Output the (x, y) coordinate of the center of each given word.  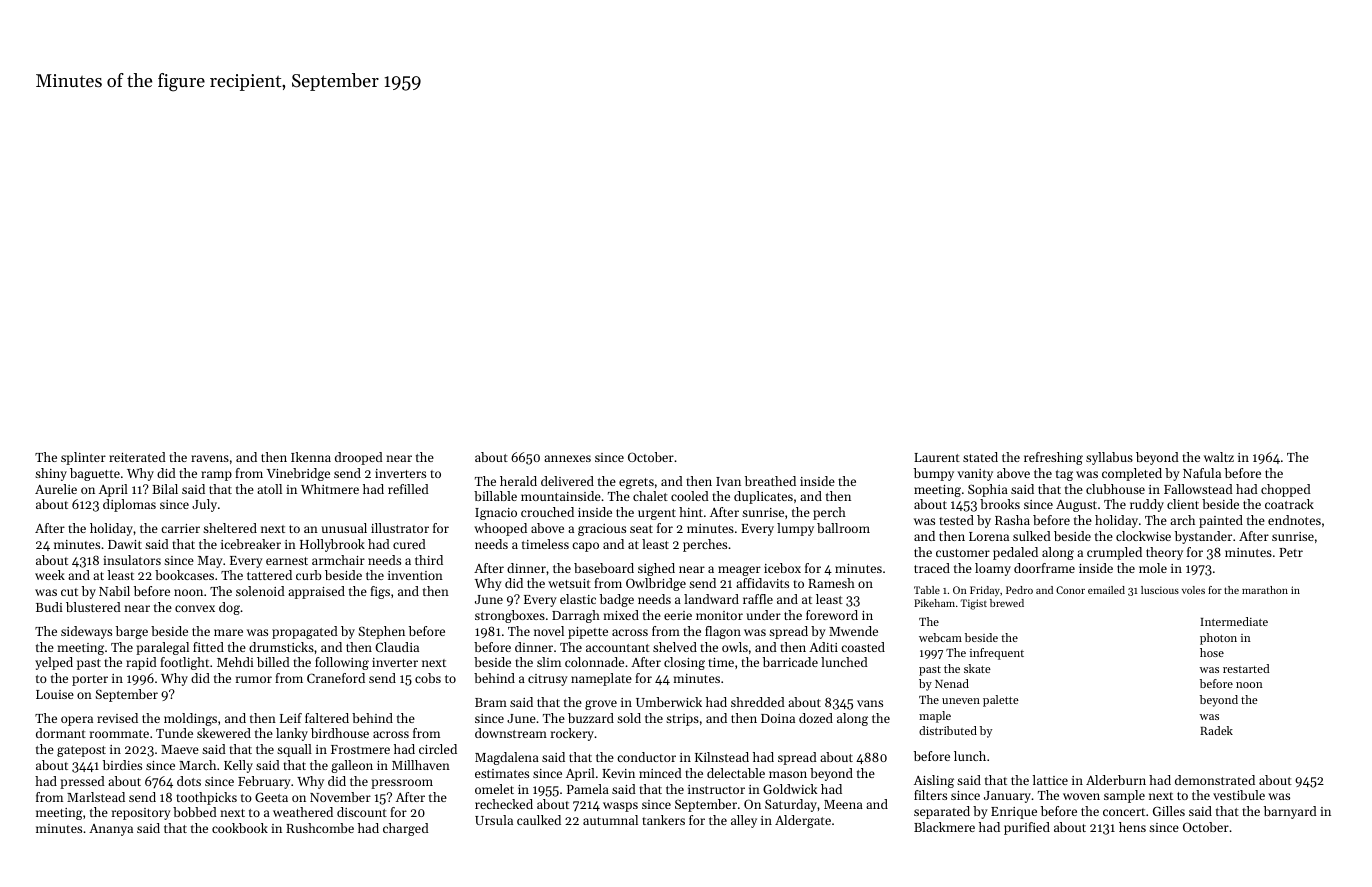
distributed (948, 730)
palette (1001, 701)
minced (660, 773)
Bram (491, 702)
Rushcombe (320, 828)
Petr (1291, 552)
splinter (83, 458)
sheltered (230, 528)
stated (980, 457)
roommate (119, 734)
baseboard (604, 568)
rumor (254, 679)
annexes (567, 458)
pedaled (1015, 553)
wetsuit (569, 583)
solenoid (260, 591)
